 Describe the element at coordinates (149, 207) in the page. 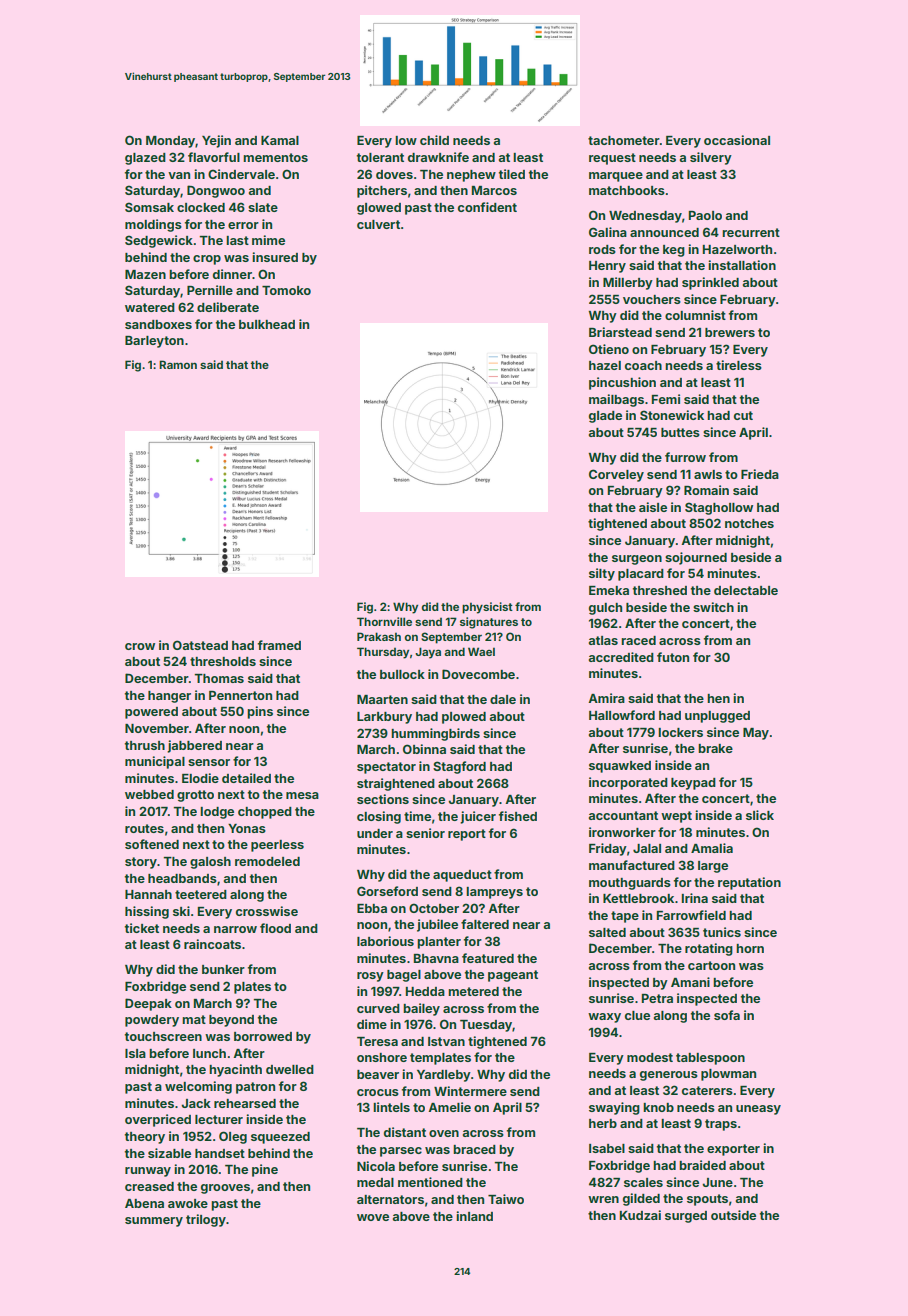

I see `Somsak` at that location.
